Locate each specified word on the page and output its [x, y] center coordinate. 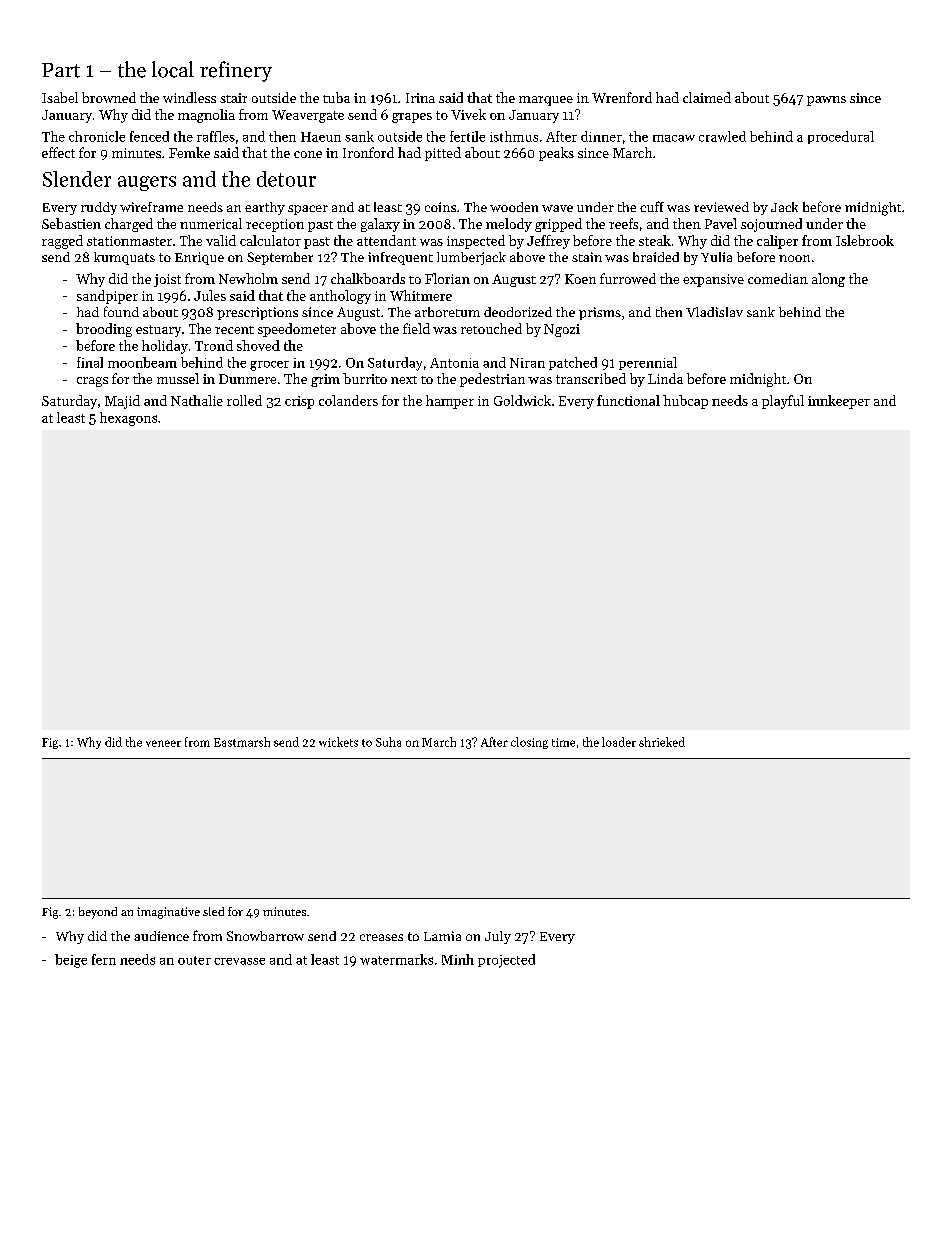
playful [783, 402]
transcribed [591, 378]
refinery [236, 71]
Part [61, 70]
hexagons [128, 419]
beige [71, 961]
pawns [826, 101]
